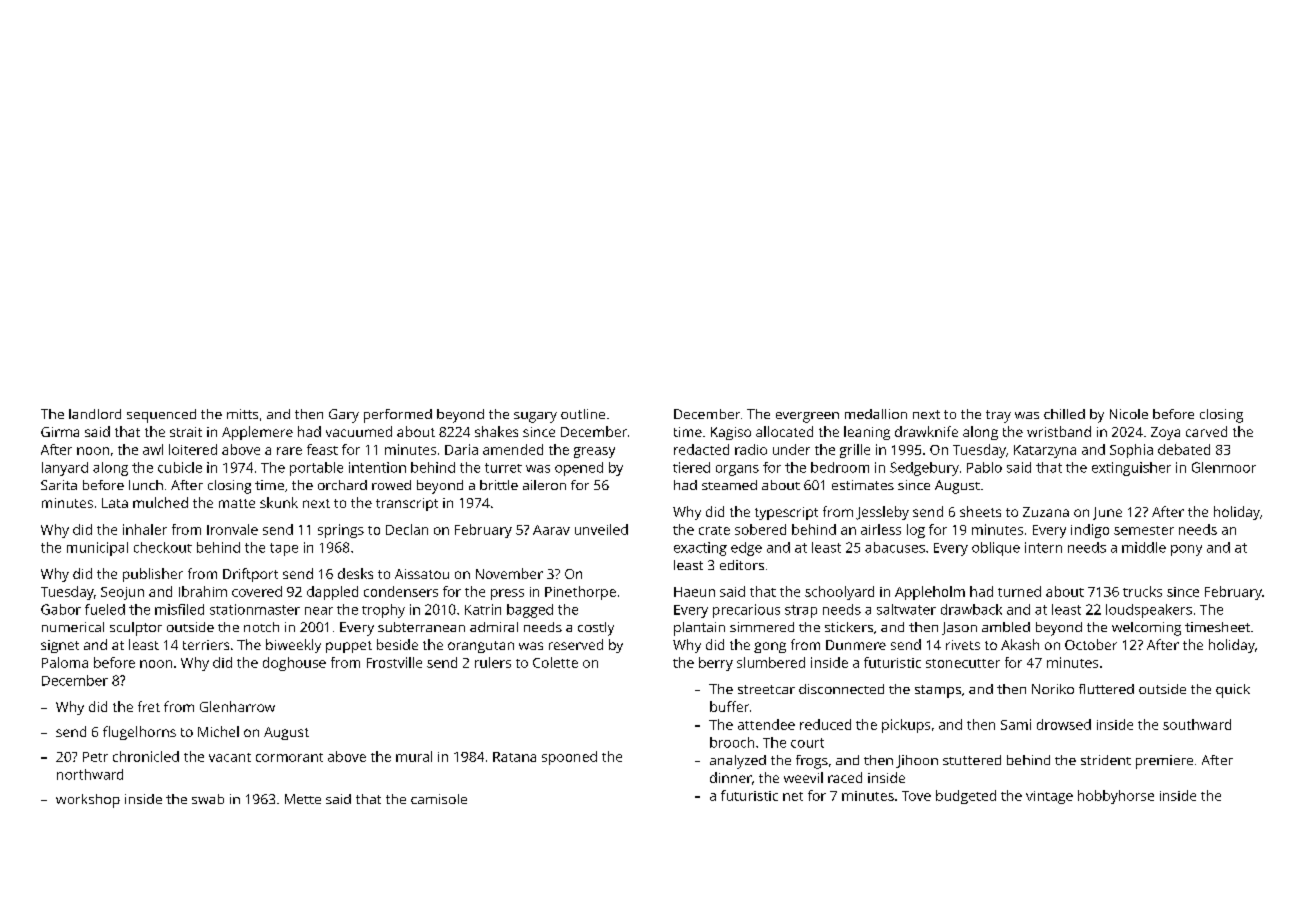  What do you see at coordinates (966, 797) in the image?
I see `budgeted` at bounding box center [966, 797].
